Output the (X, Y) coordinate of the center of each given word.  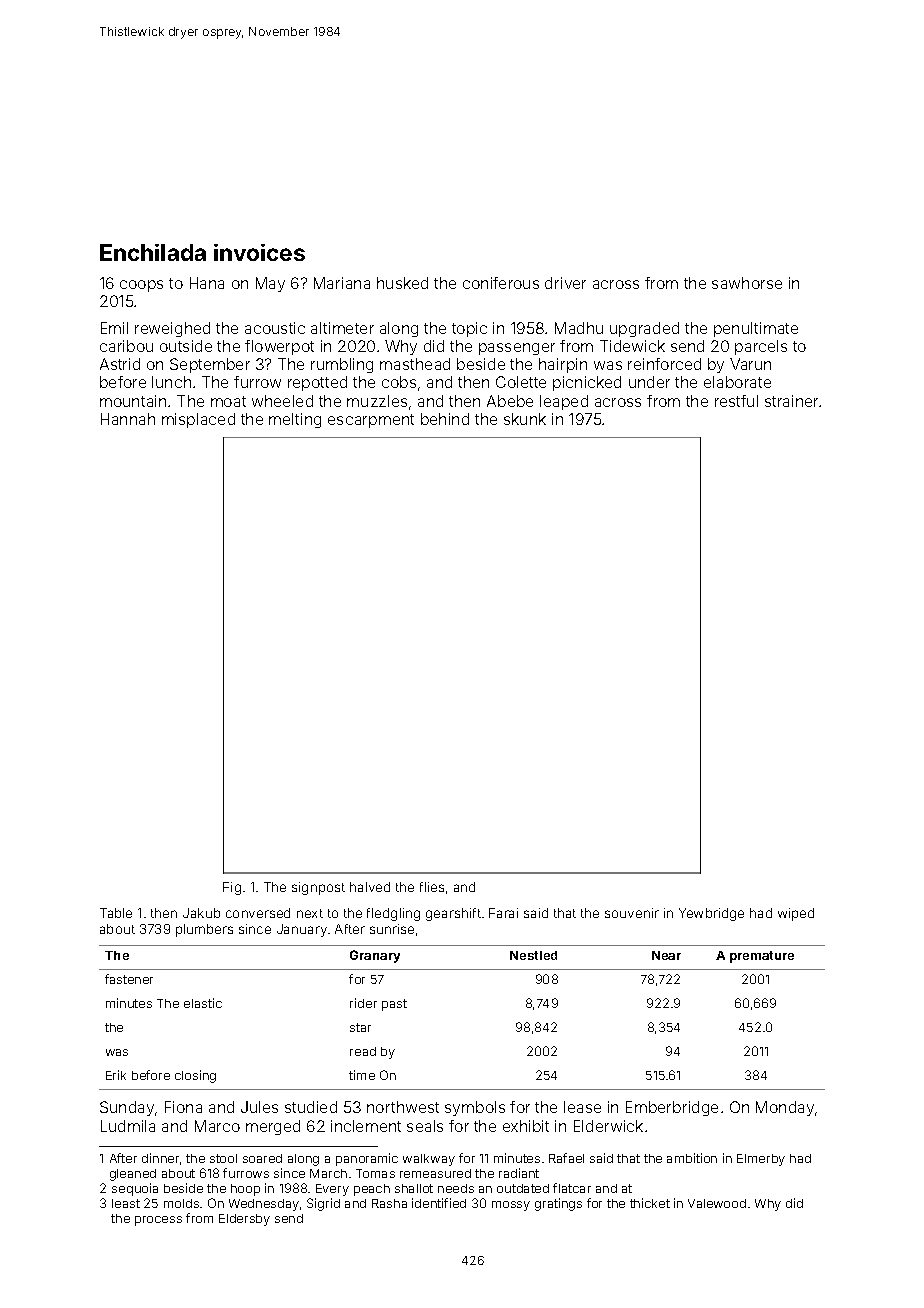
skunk (525, 419)
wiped (796, 914)
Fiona (183, 1107)
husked (402, 283)
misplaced (198, 420)
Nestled (533, 955)
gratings (558, 1204)
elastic (203, 1003)
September (210, 365)
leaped (564, 402)
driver (565, 283)
